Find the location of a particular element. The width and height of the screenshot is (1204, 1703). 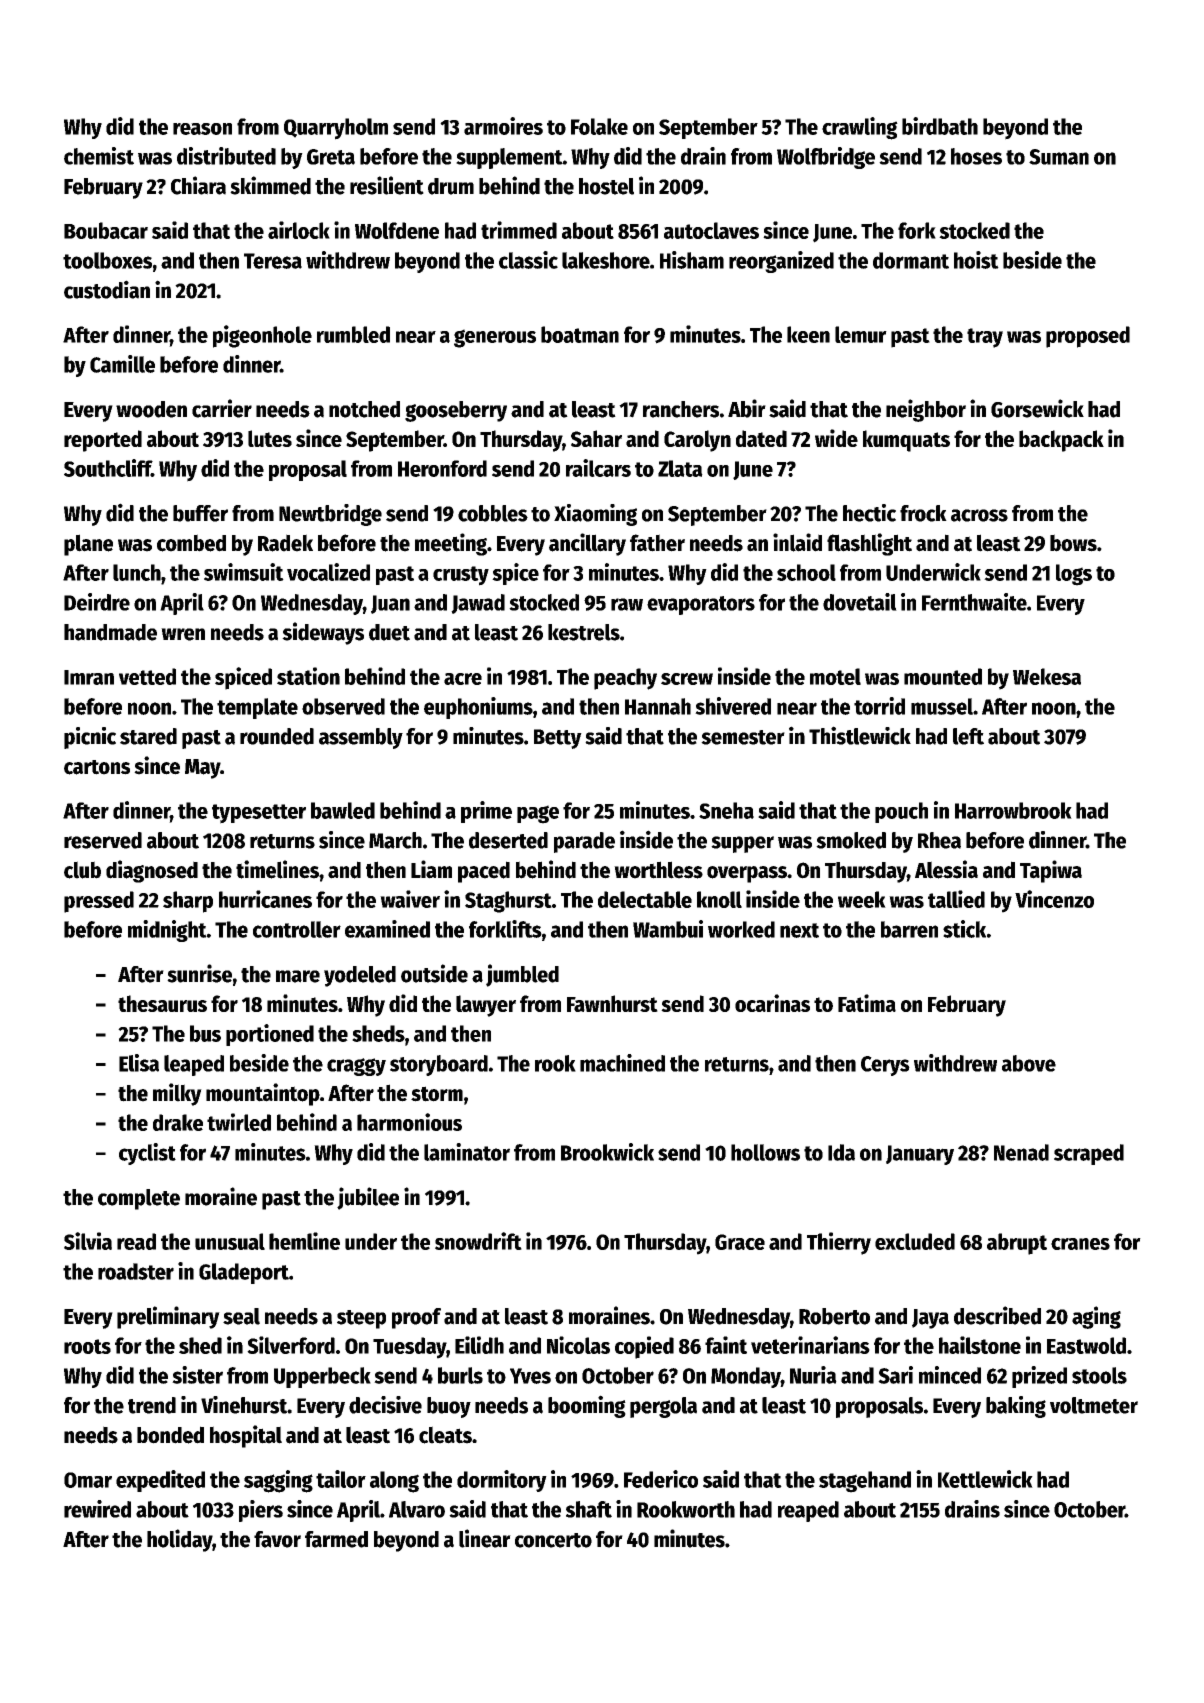

screw is located at coordinates (687, 679).
